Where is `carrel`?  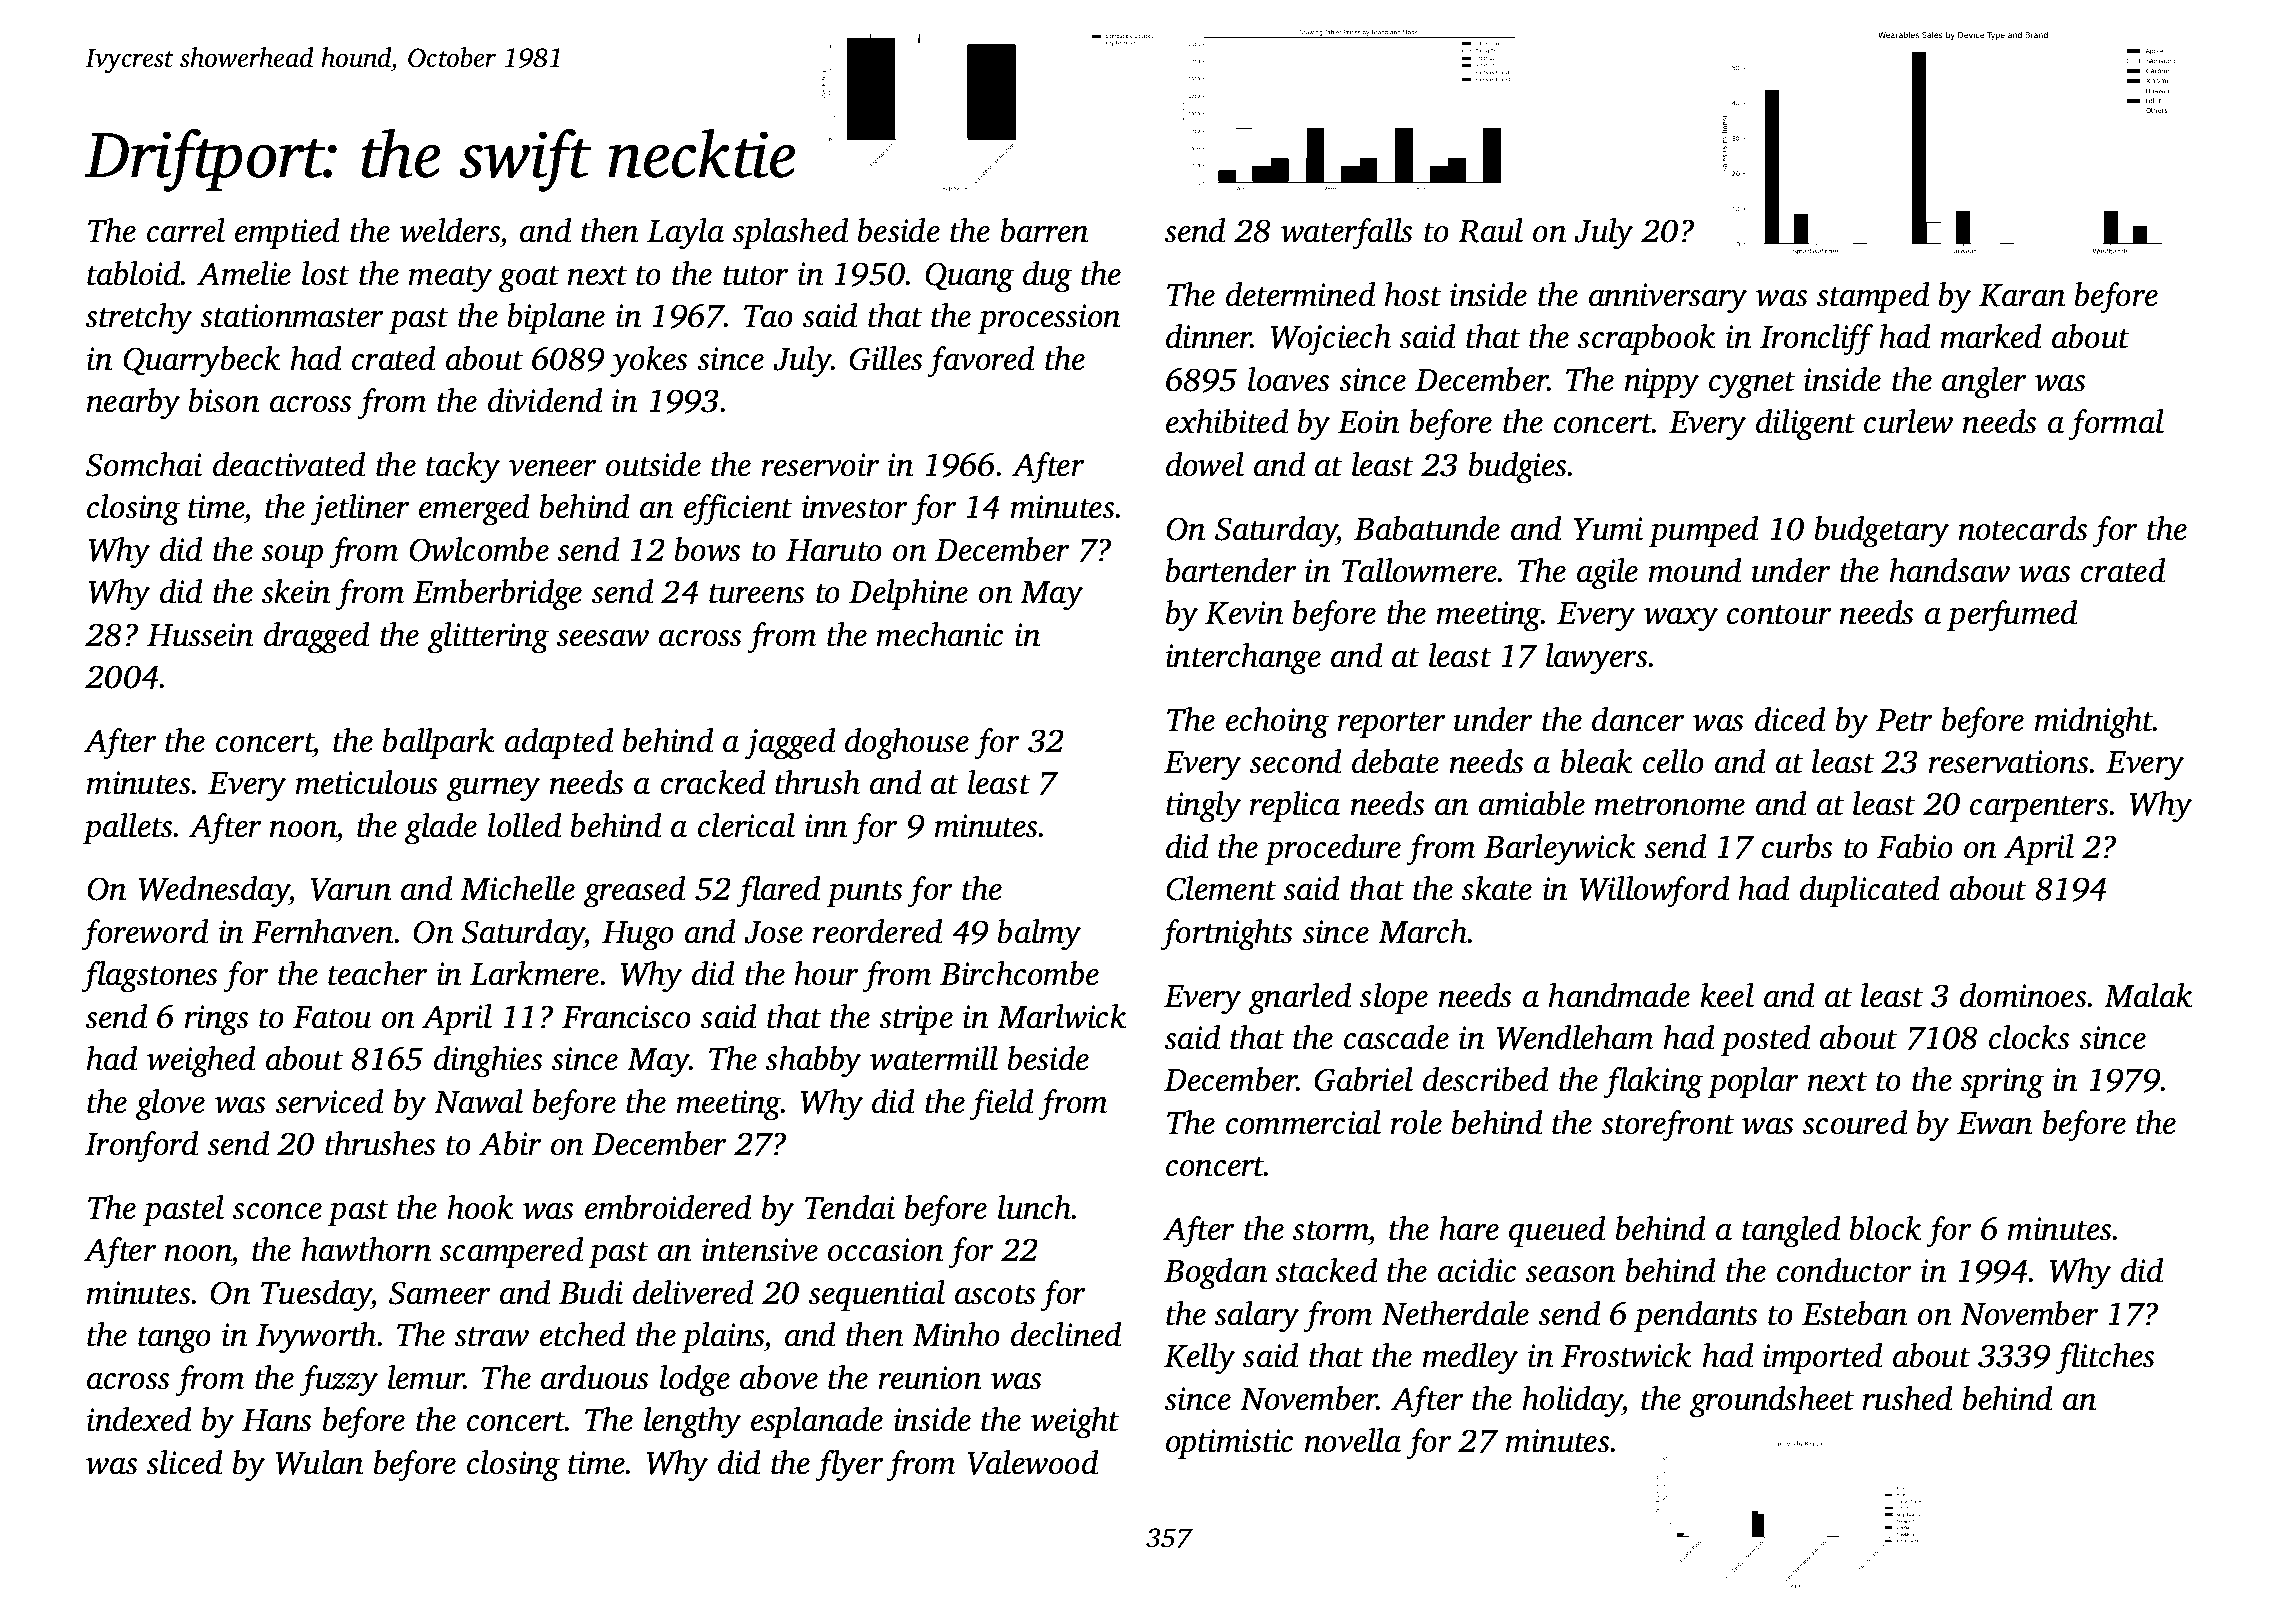 carrel is located at coordinates (186, 230).
